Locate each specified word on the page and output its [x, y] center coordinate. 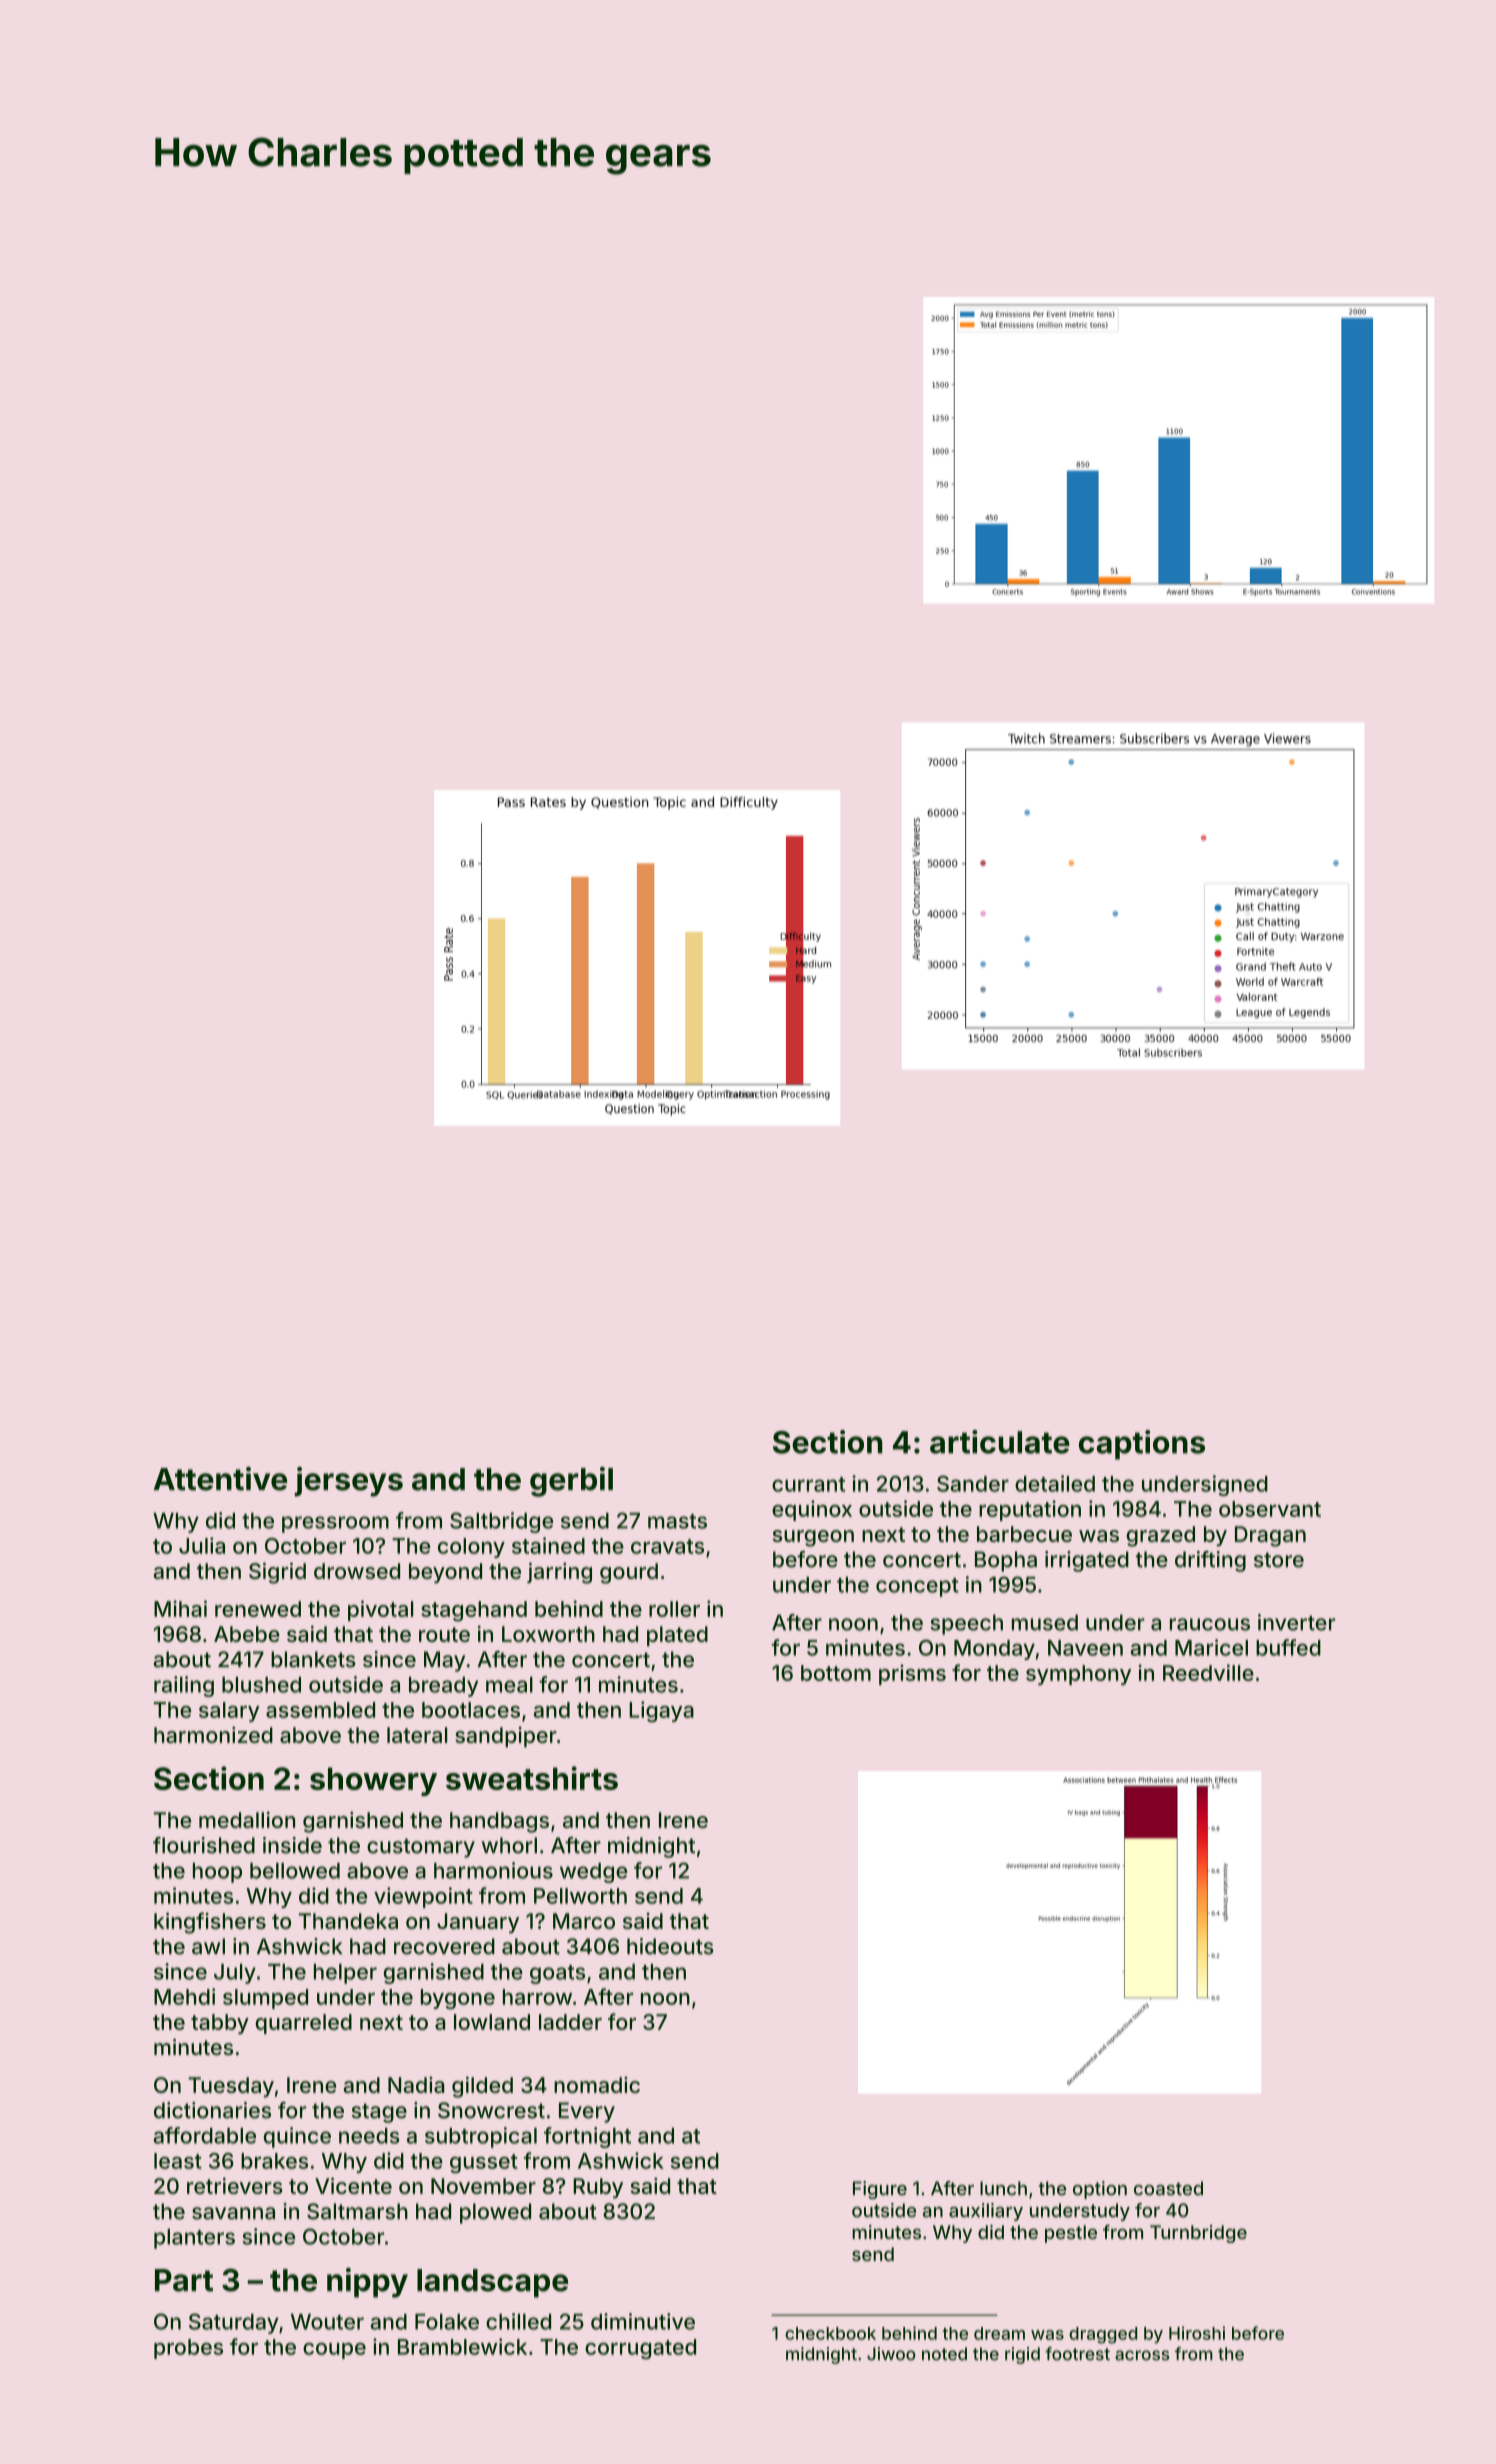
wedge [593, 1873]
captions [1142, 1445]
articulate [1000, 1442]
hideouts [670, 1946]
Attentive [220, 1479]
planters [194, 2239]
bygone [458, 1999]
